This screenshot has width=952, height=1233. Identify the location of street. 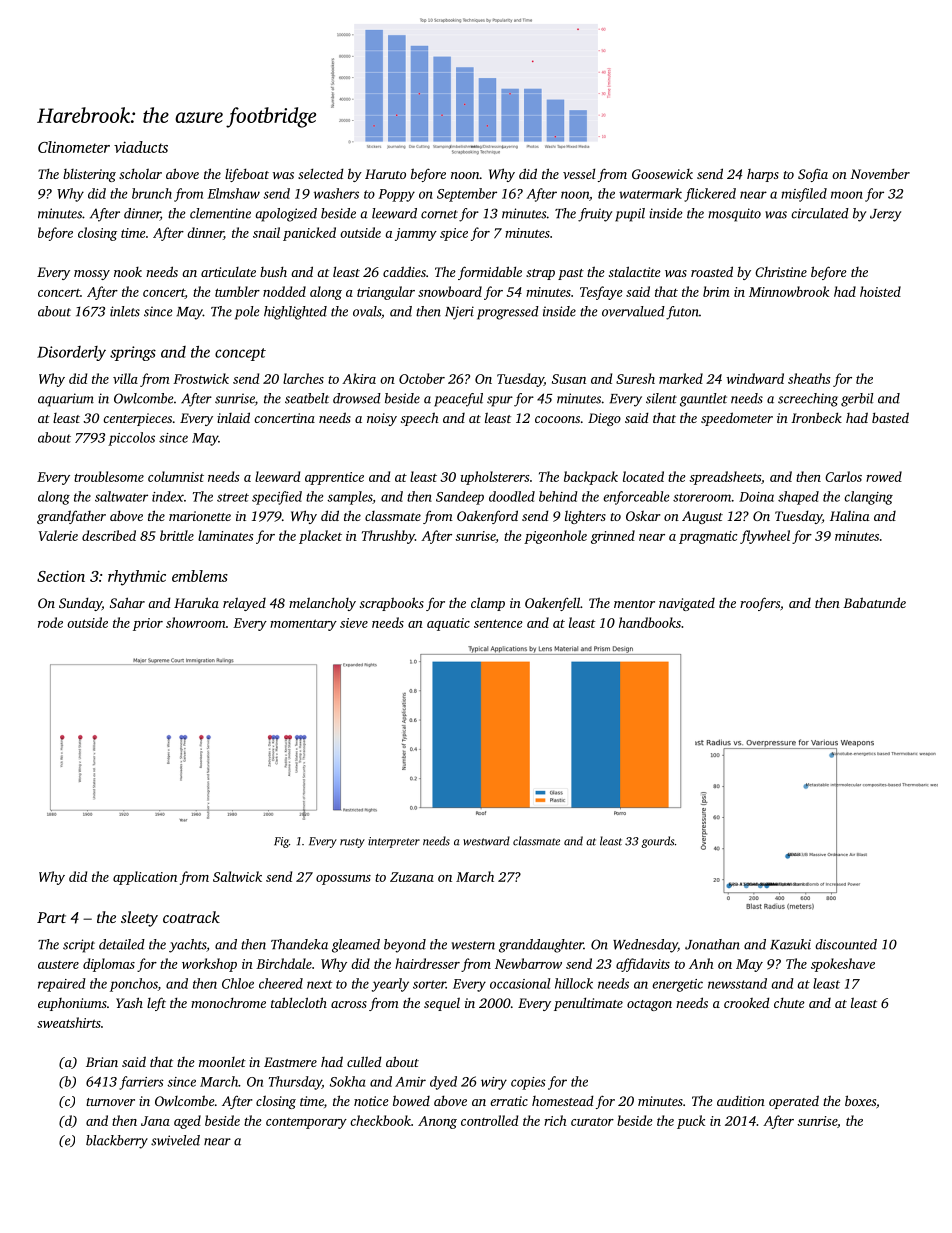
(233, 497).
